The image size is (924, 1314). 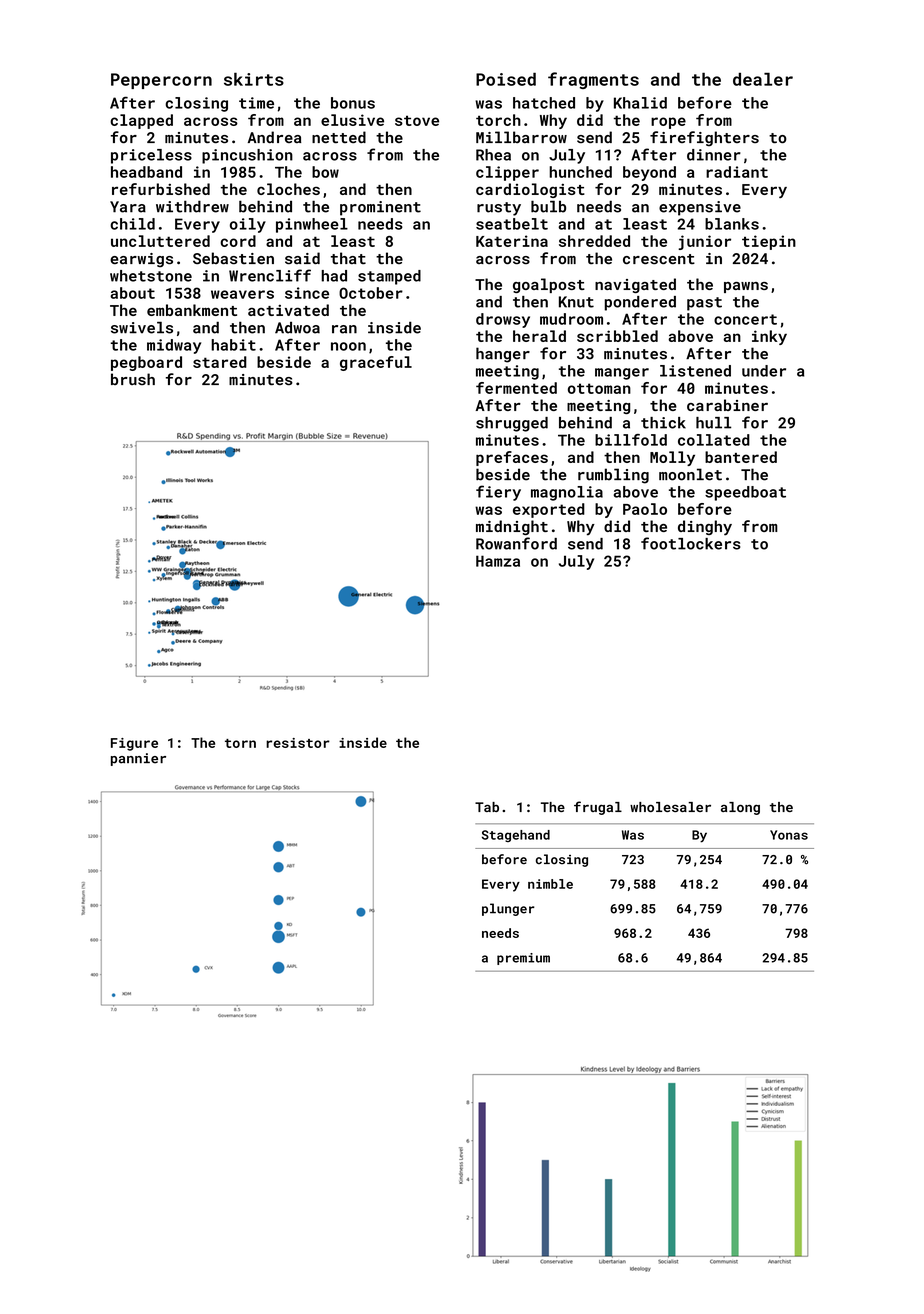 I want to click on torn, so click(x=240, y=743).
